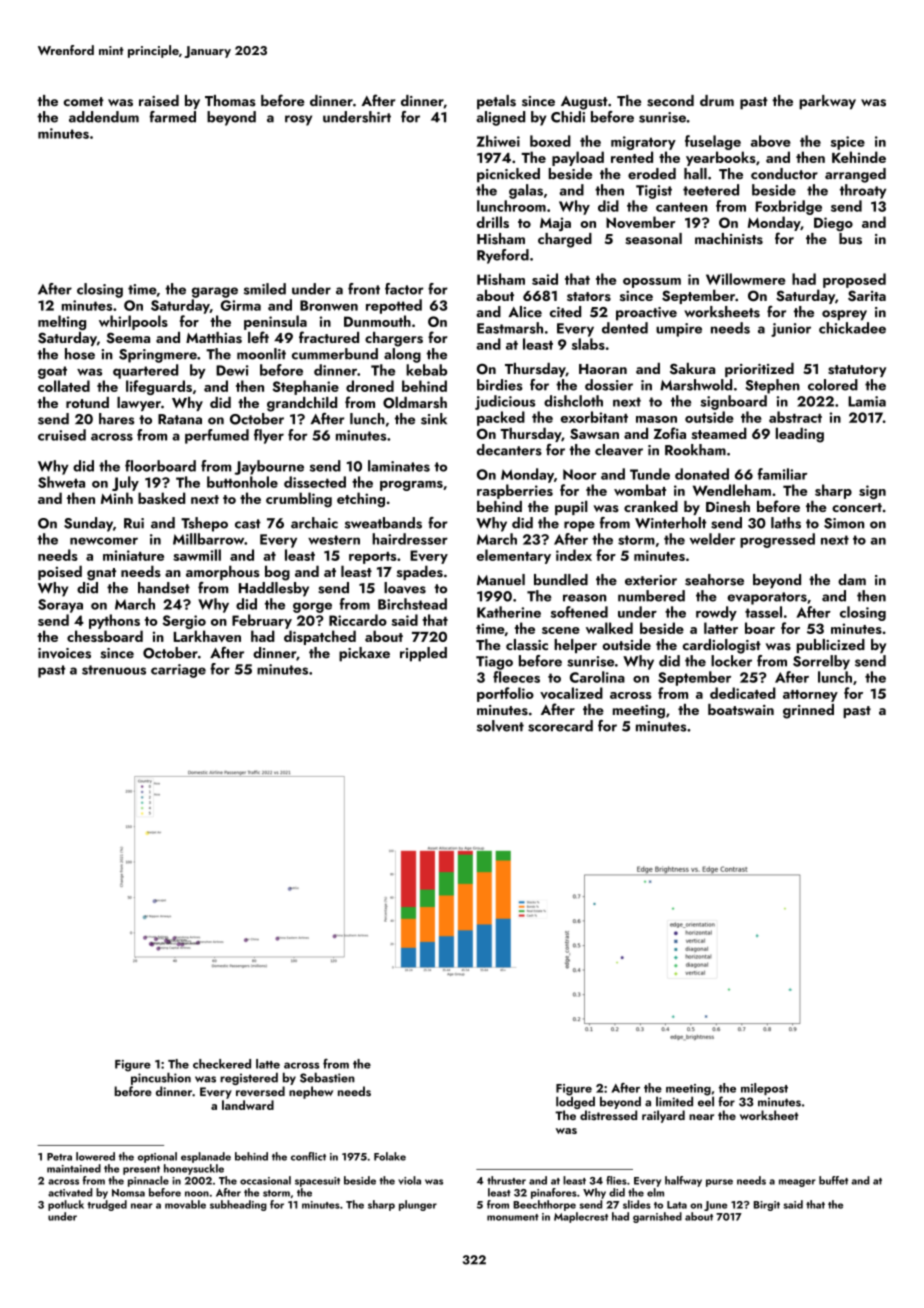 The height and width of the screenshot is (1308, 924). Describe the element at coordinates (808, 711) in the screenshot. I see `grinned` at that location.
